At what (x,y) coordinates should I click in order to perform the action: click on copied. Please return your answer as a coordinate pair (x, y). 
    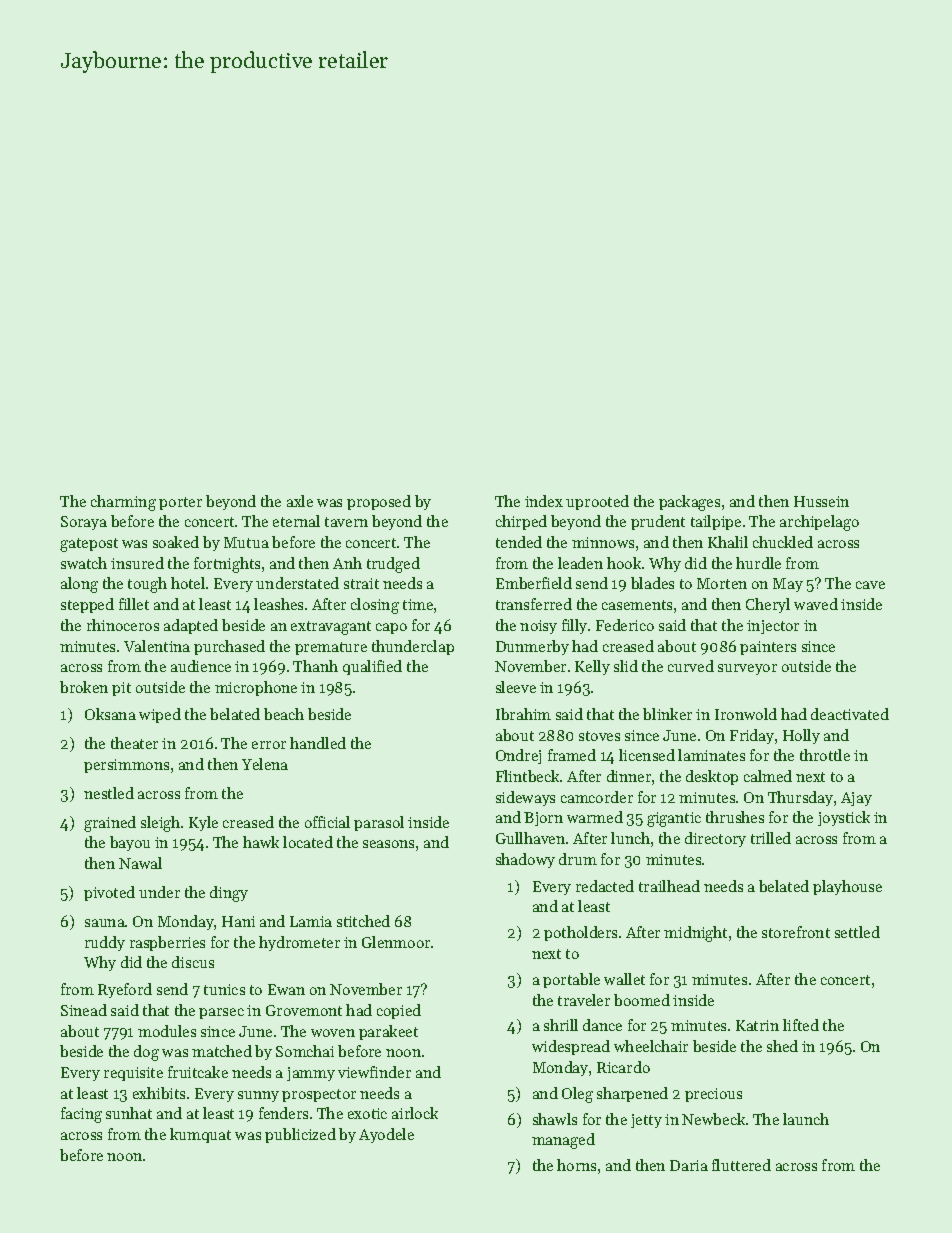
    Looking at the image, I should click on (399, 1011).
